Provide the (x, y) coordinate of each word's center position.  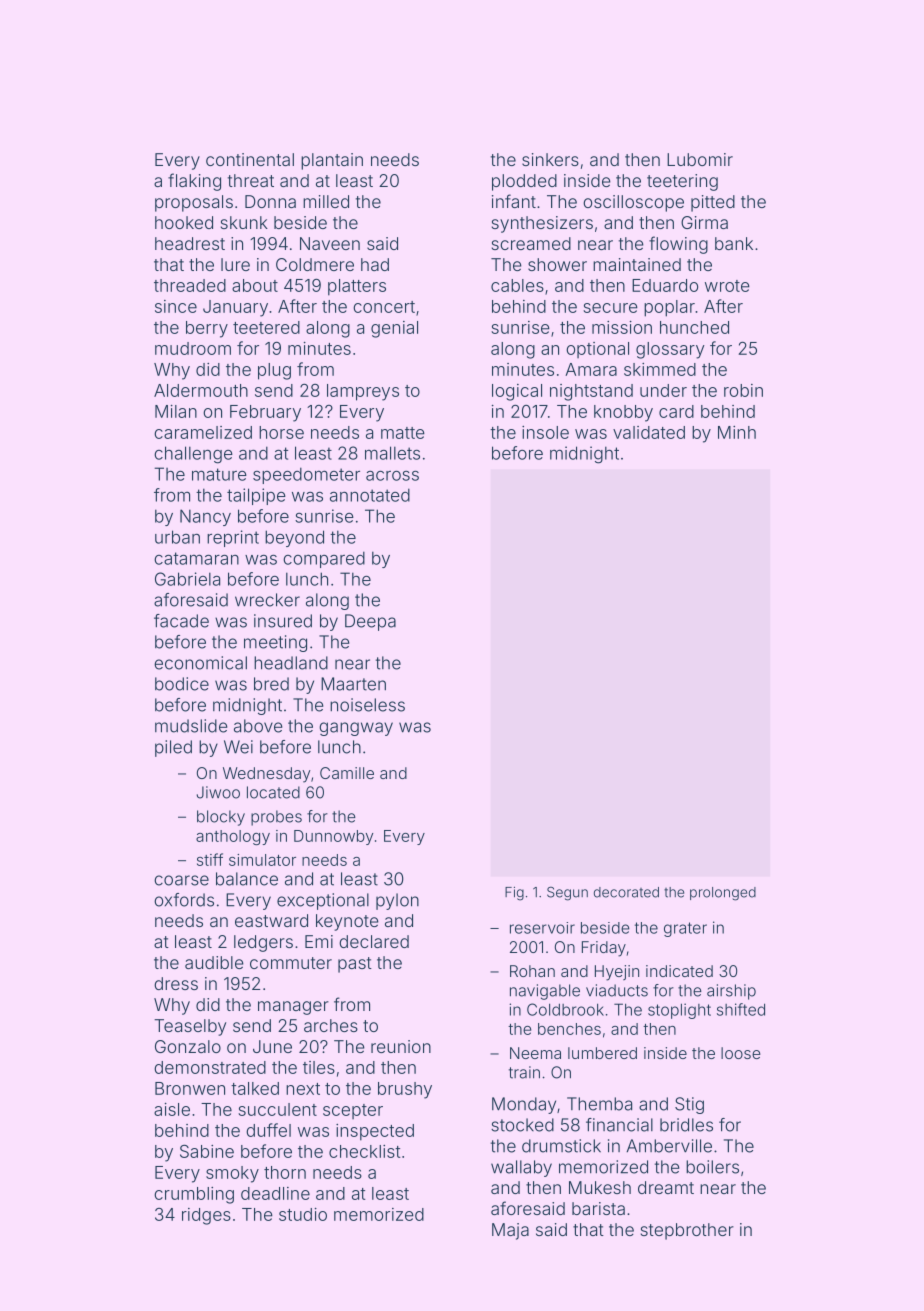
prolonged (723, 894)
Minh (737, 432)
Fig (514, 894)
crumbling (194, 1195)
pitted (713, 203)
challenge (193, 455)
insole (545, 432)
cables (517, 285)
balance (247, 879)
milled (326, 201)
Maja (510, 1231)
